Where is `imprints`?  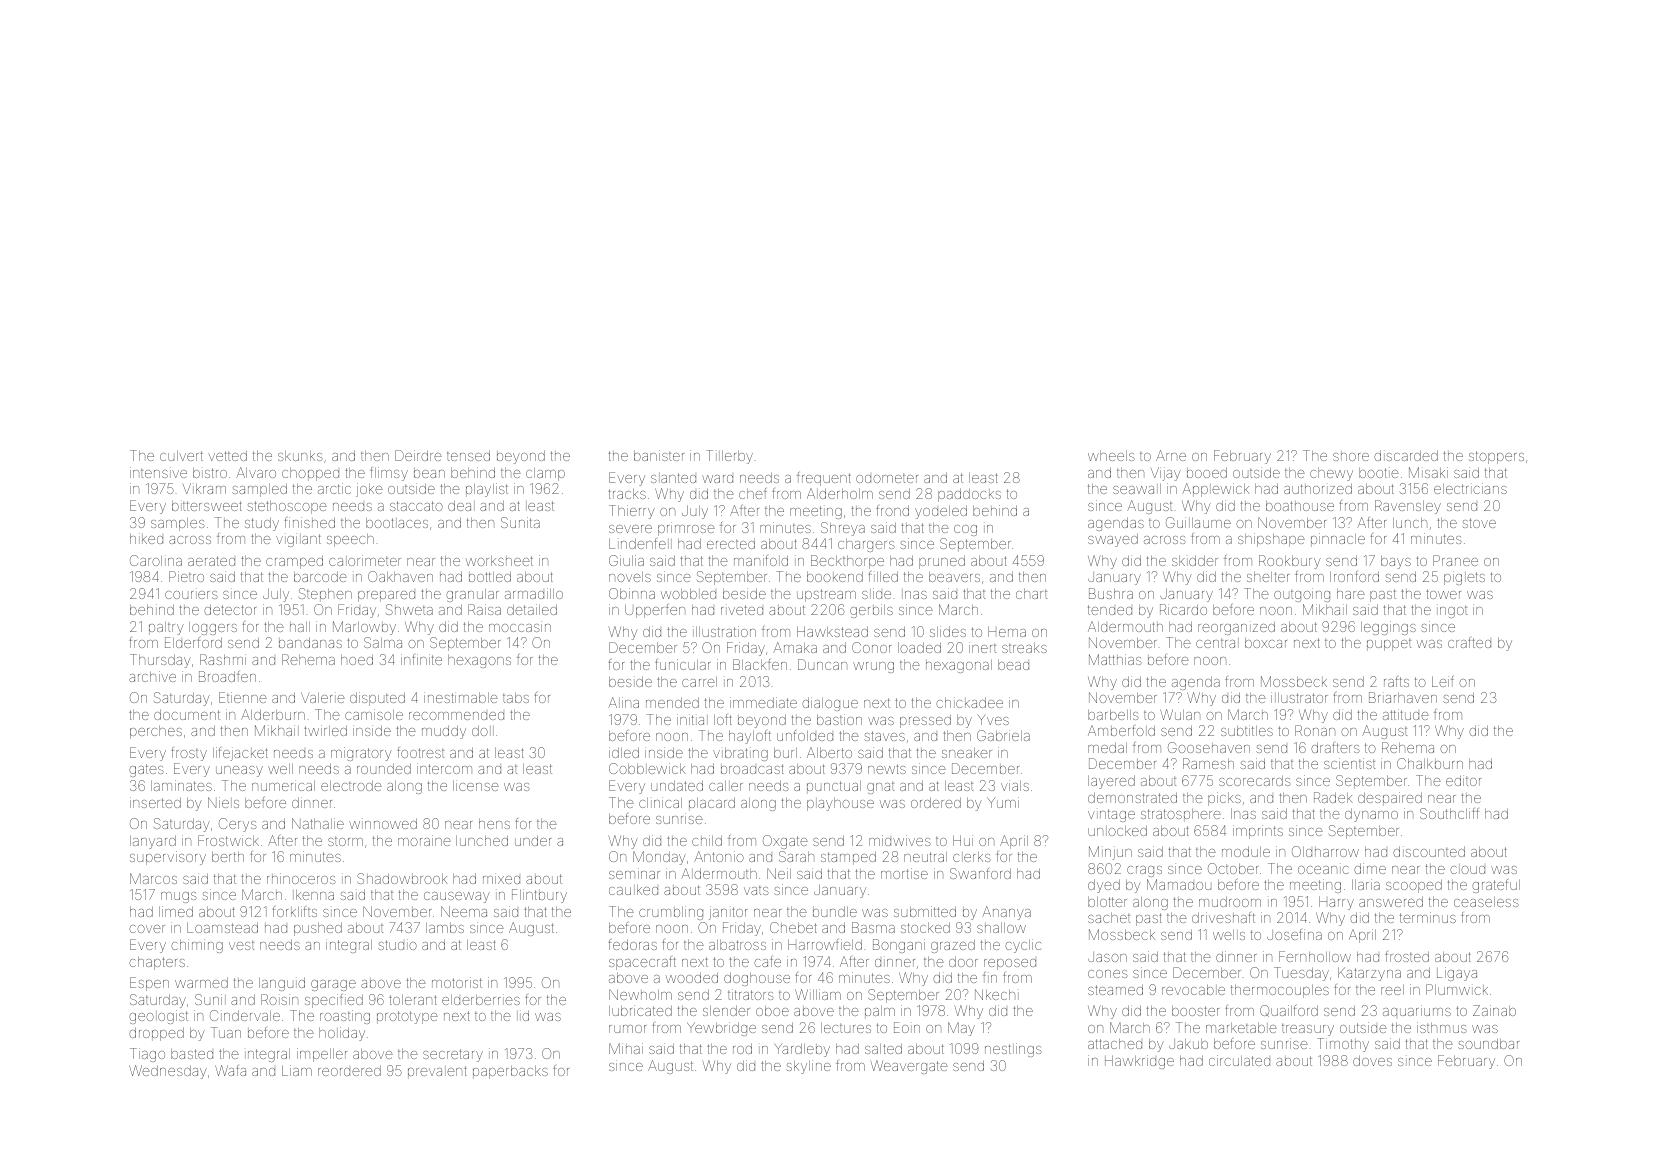 imprints is located at coordinates (1258, 832).
